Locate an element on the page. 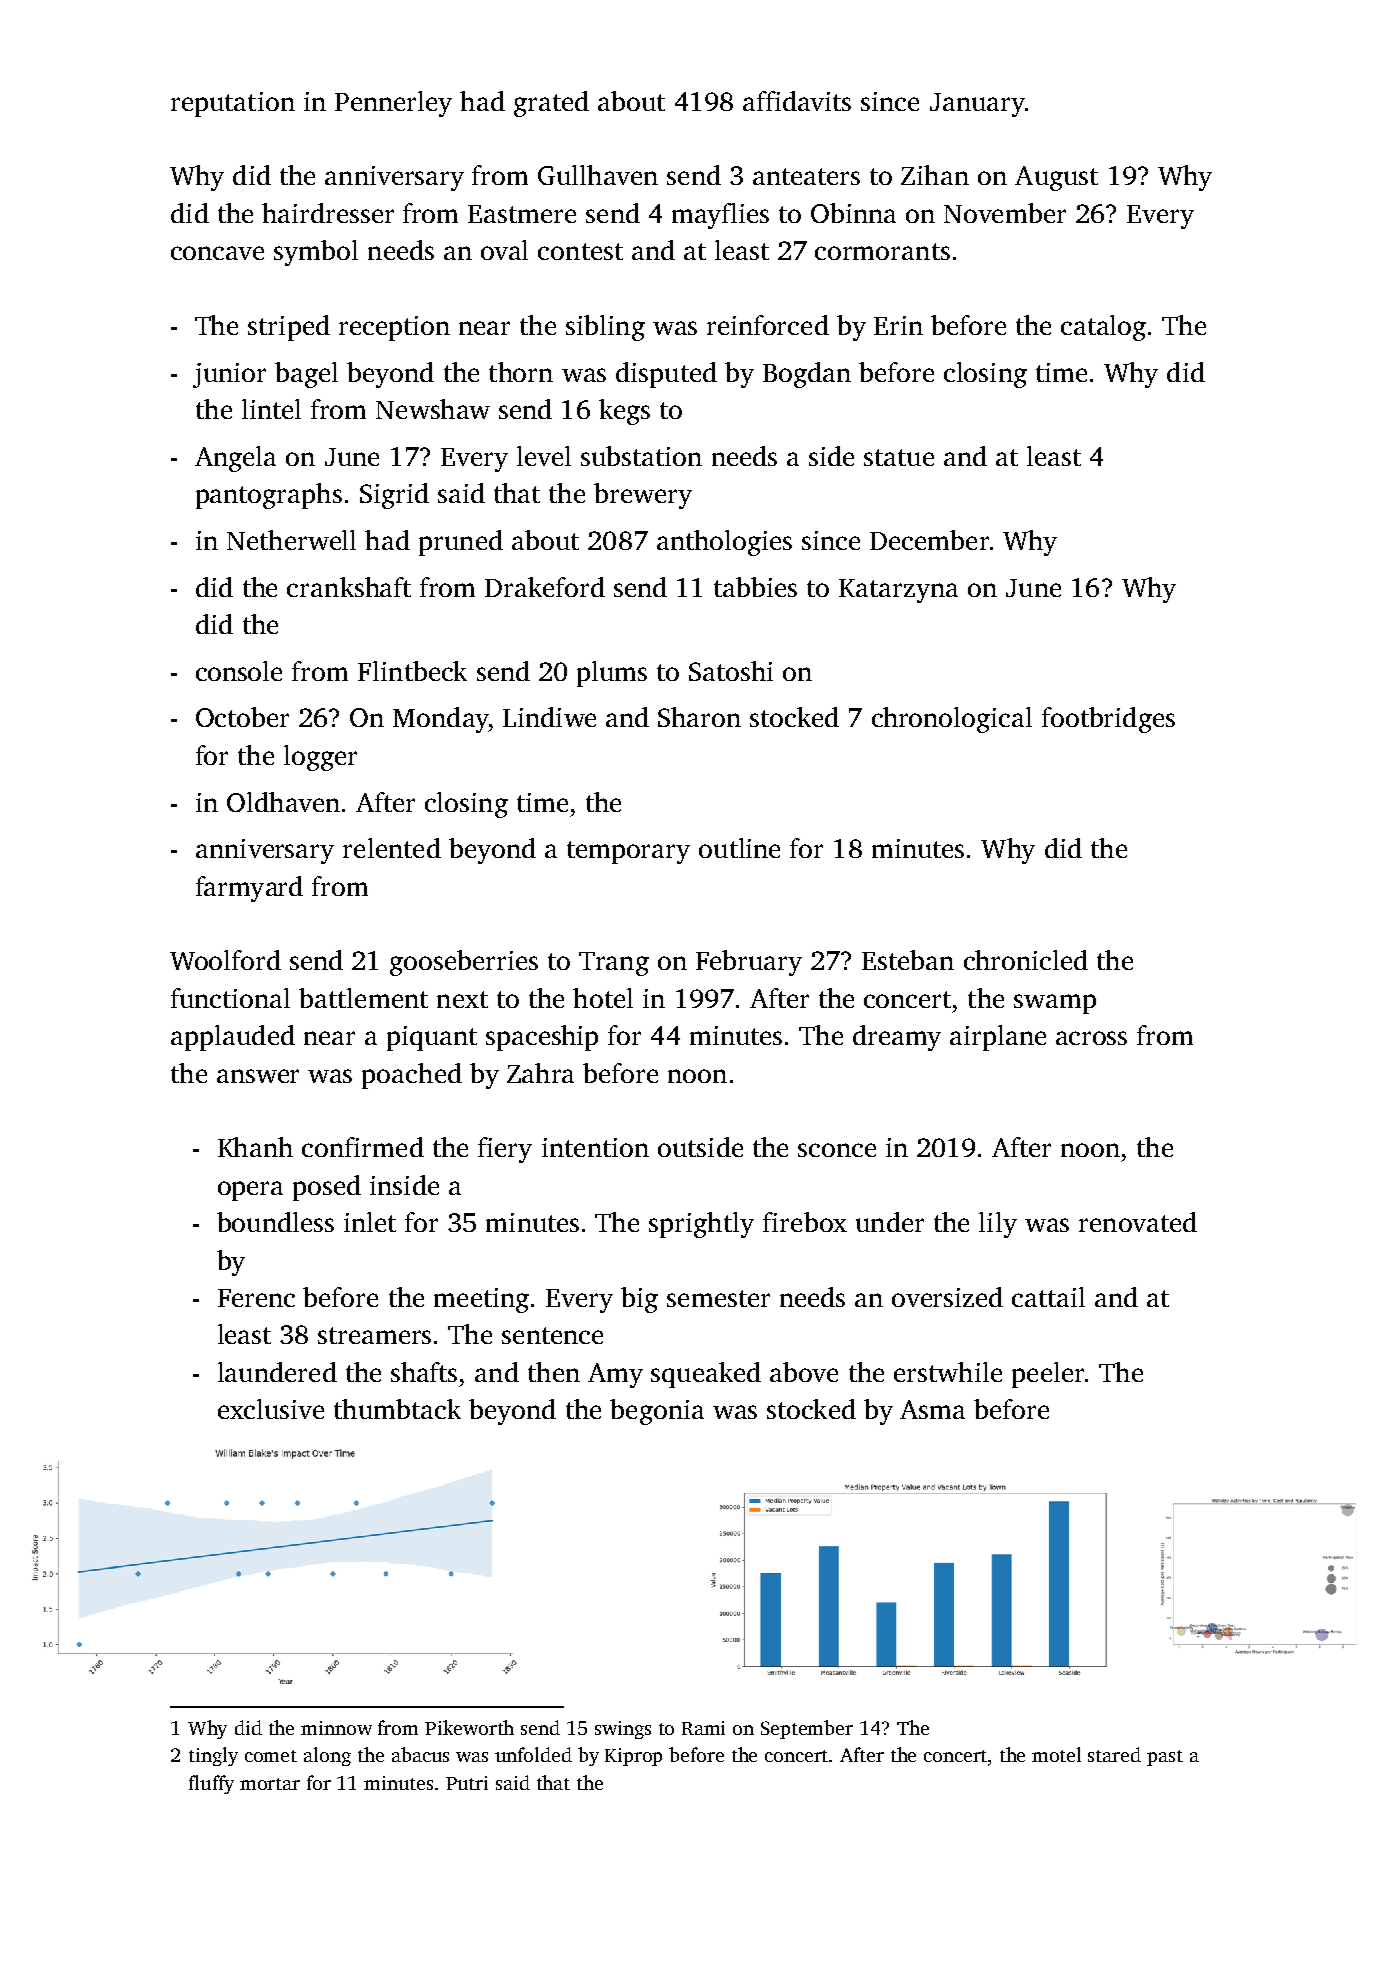 This document has width=1386, height=1969. functional is located at coordinates (230, 998).
